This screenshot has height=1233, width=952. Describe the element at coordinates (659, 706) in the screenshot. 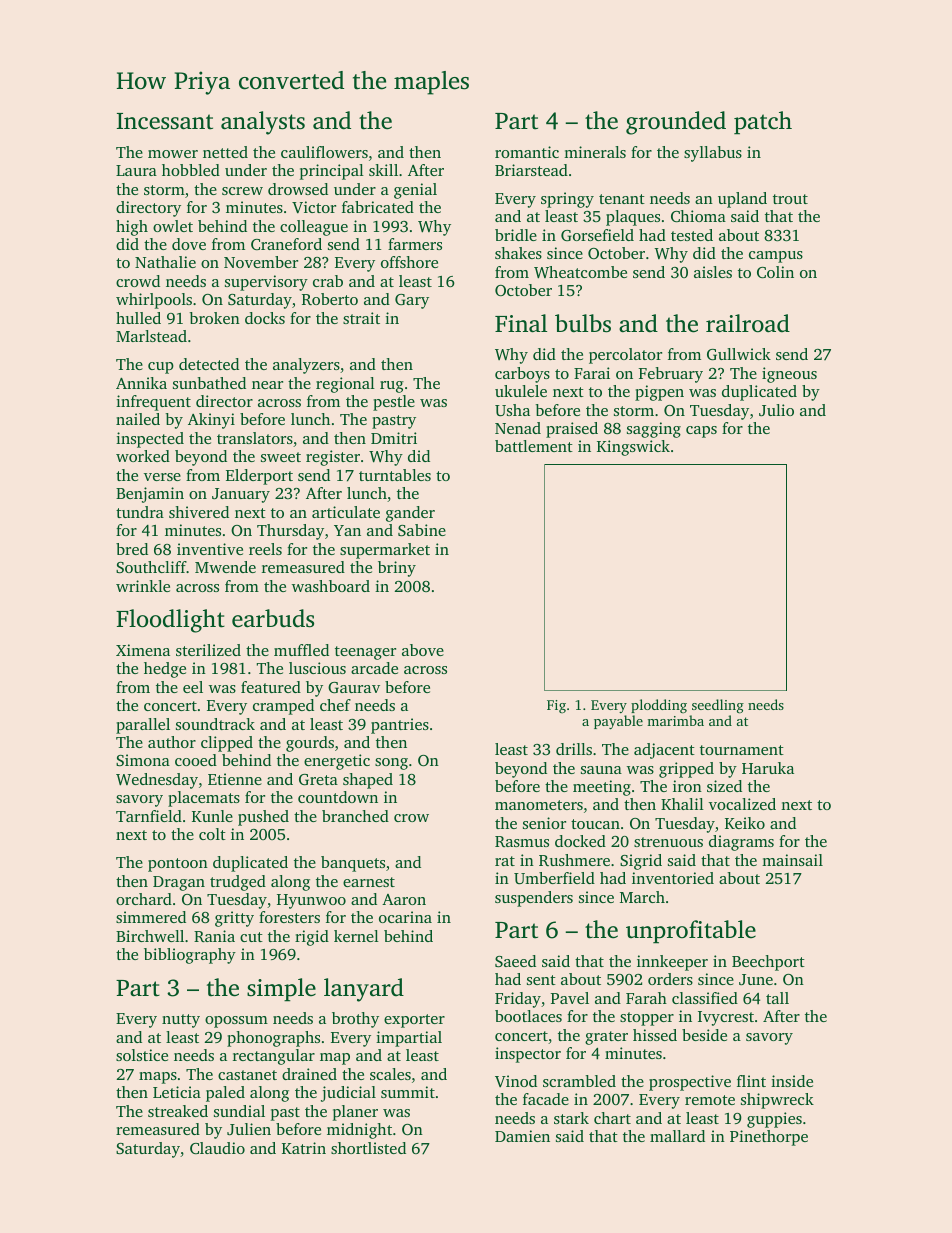

I see `plodding` at that location.
